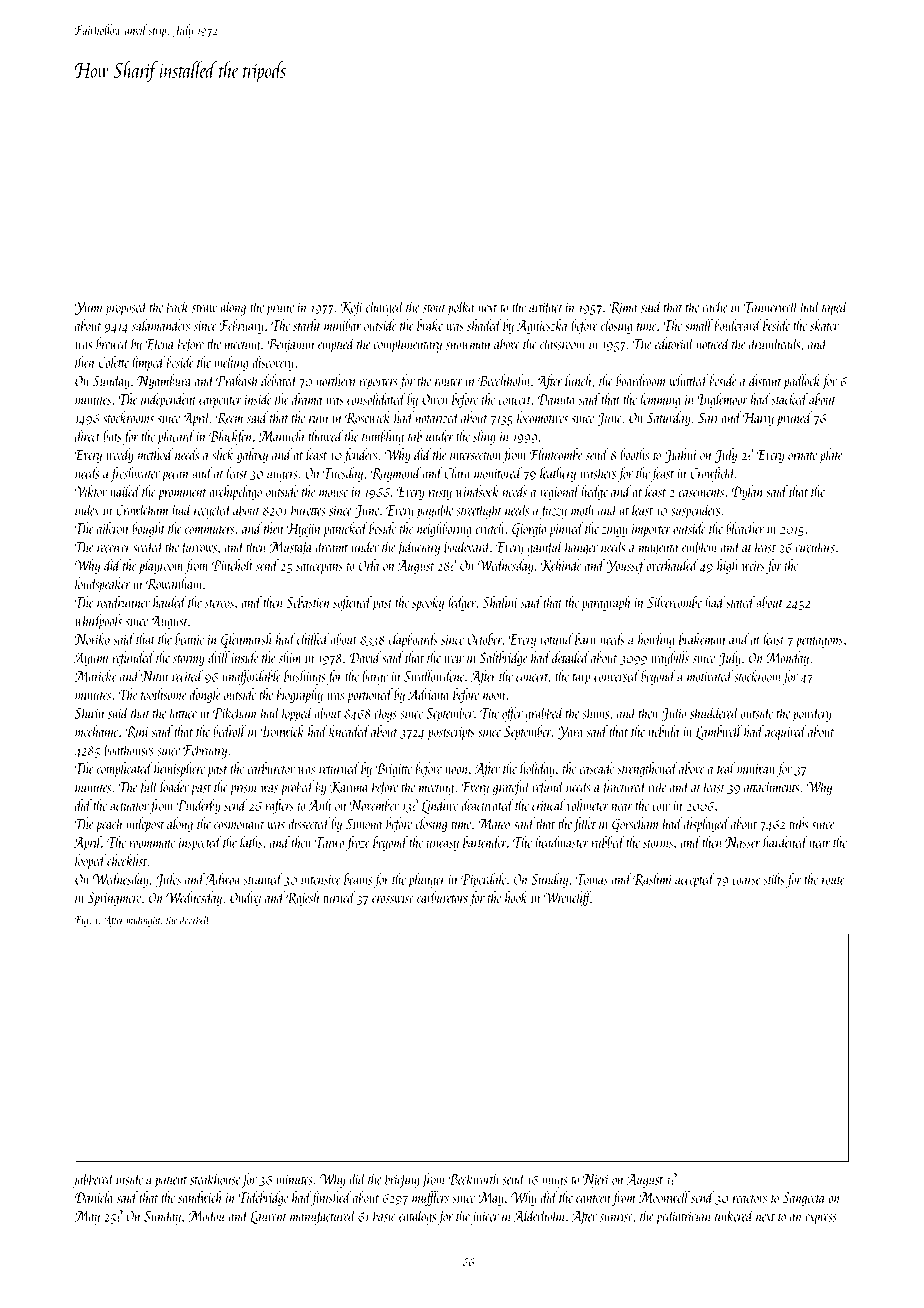  Describe the element at coordinates (93, 1180) in the screenshot. I see `jabbered` at that location.
